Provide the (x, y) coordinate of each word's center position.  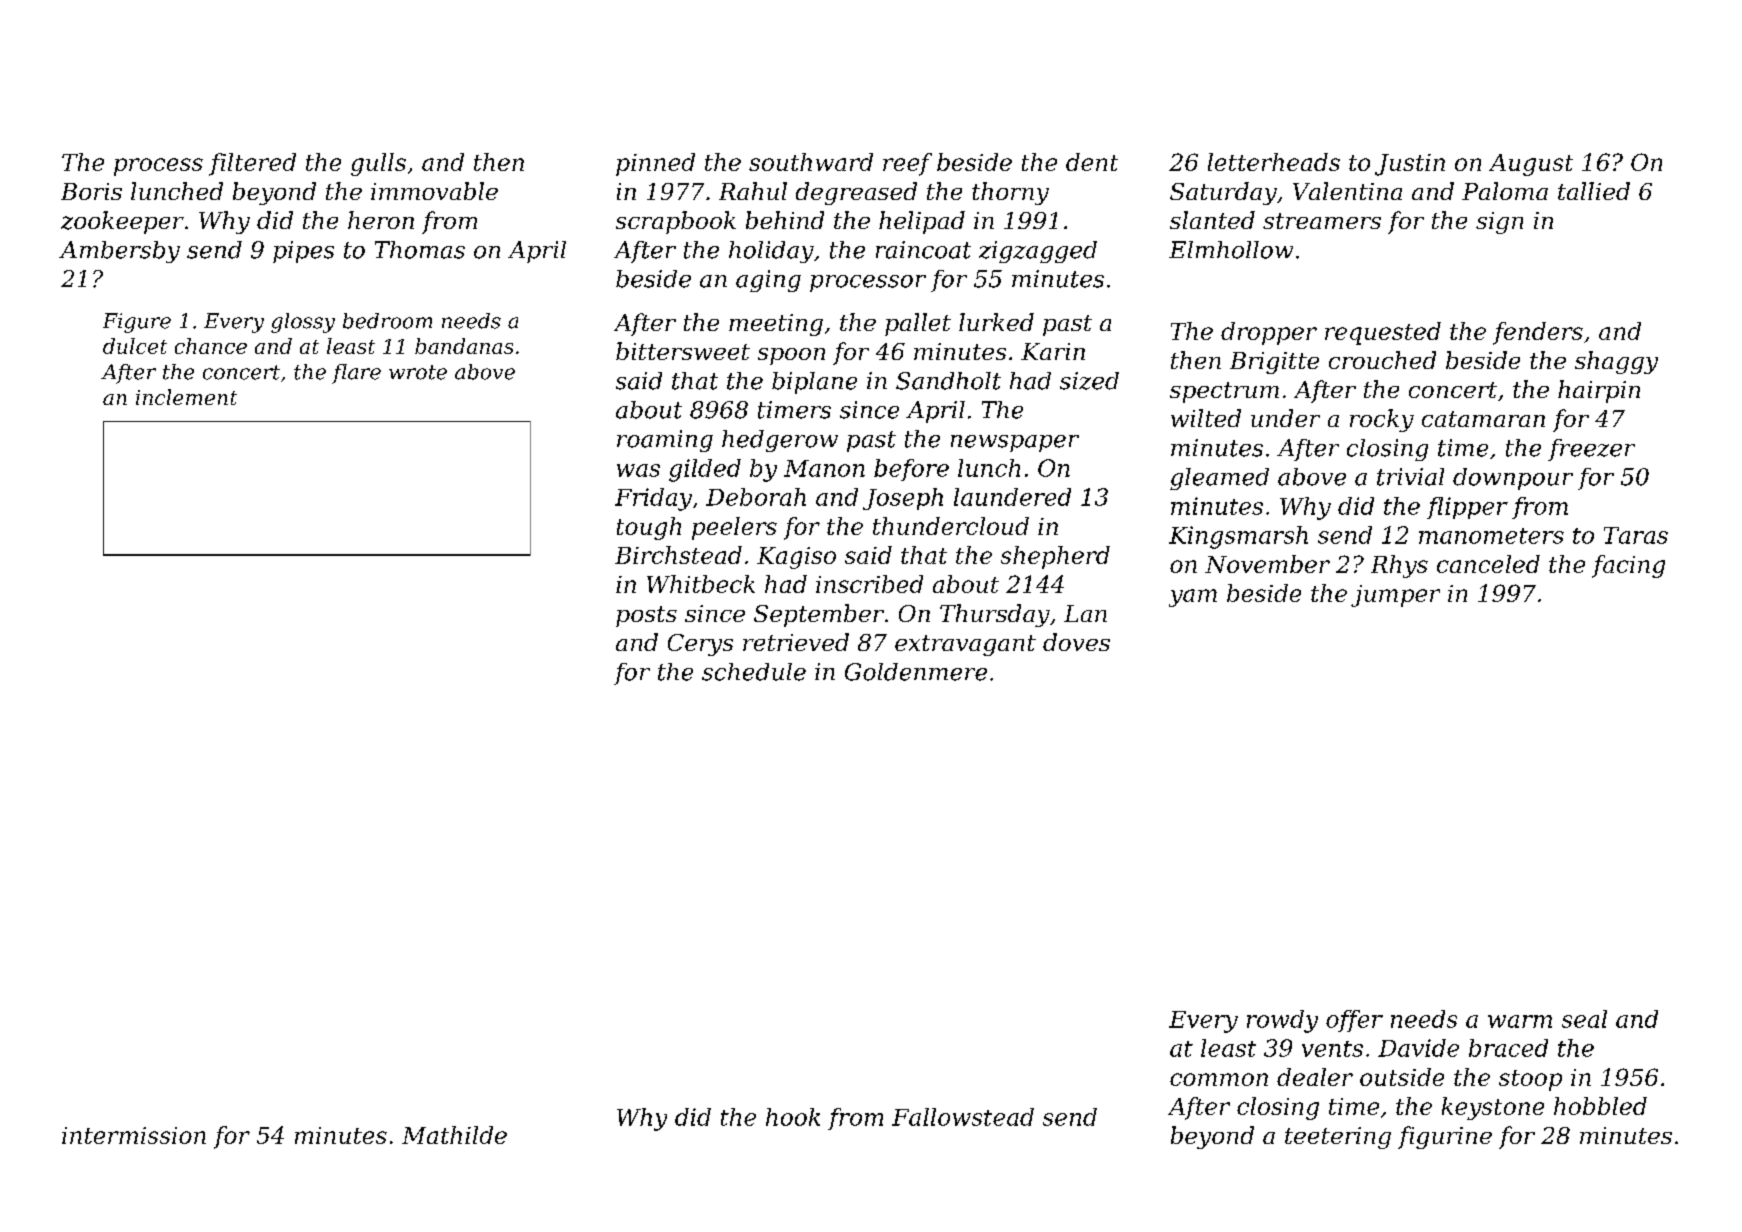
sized (1089, 381)
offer (1354, 1021)
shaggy (1616, 362)
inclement (186, 397)
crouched (1382, 360)
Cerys (700, 645)
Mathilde (454, 1135)
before (911, 470)
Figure (137, 323)
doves (1076, 642)
